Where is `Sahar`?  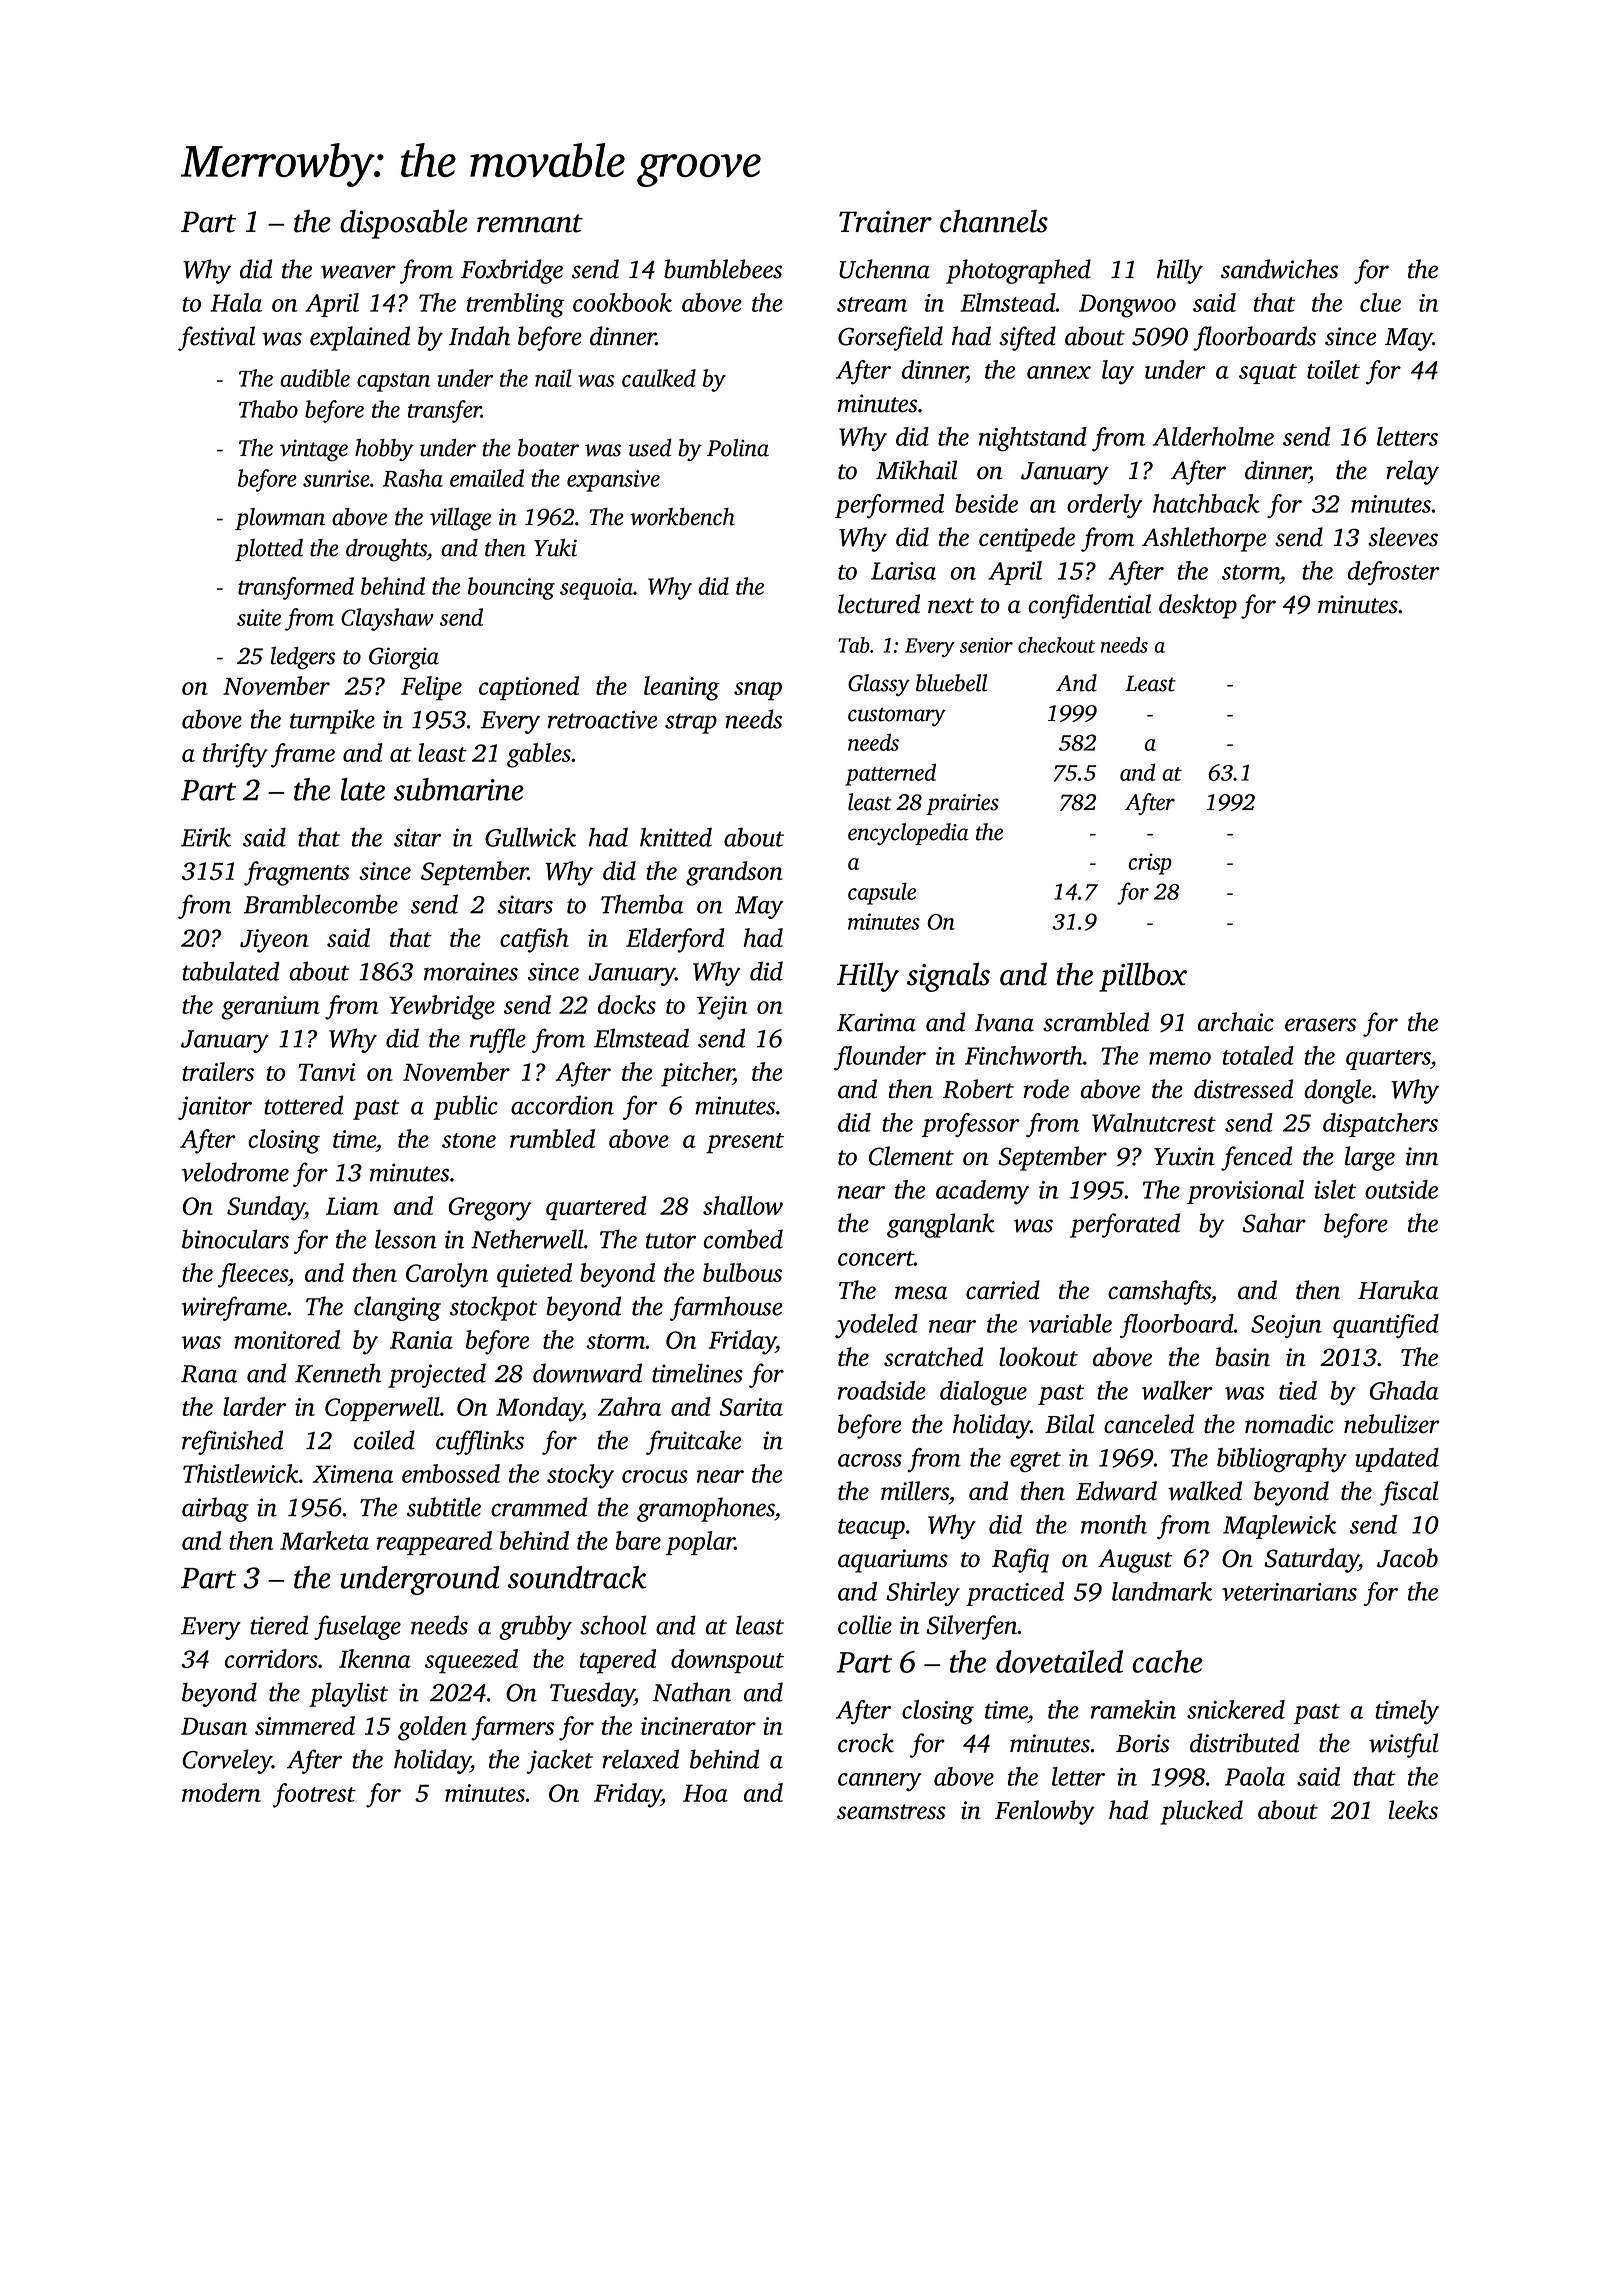
Sahar is located at coordinates (1274, 1223).
